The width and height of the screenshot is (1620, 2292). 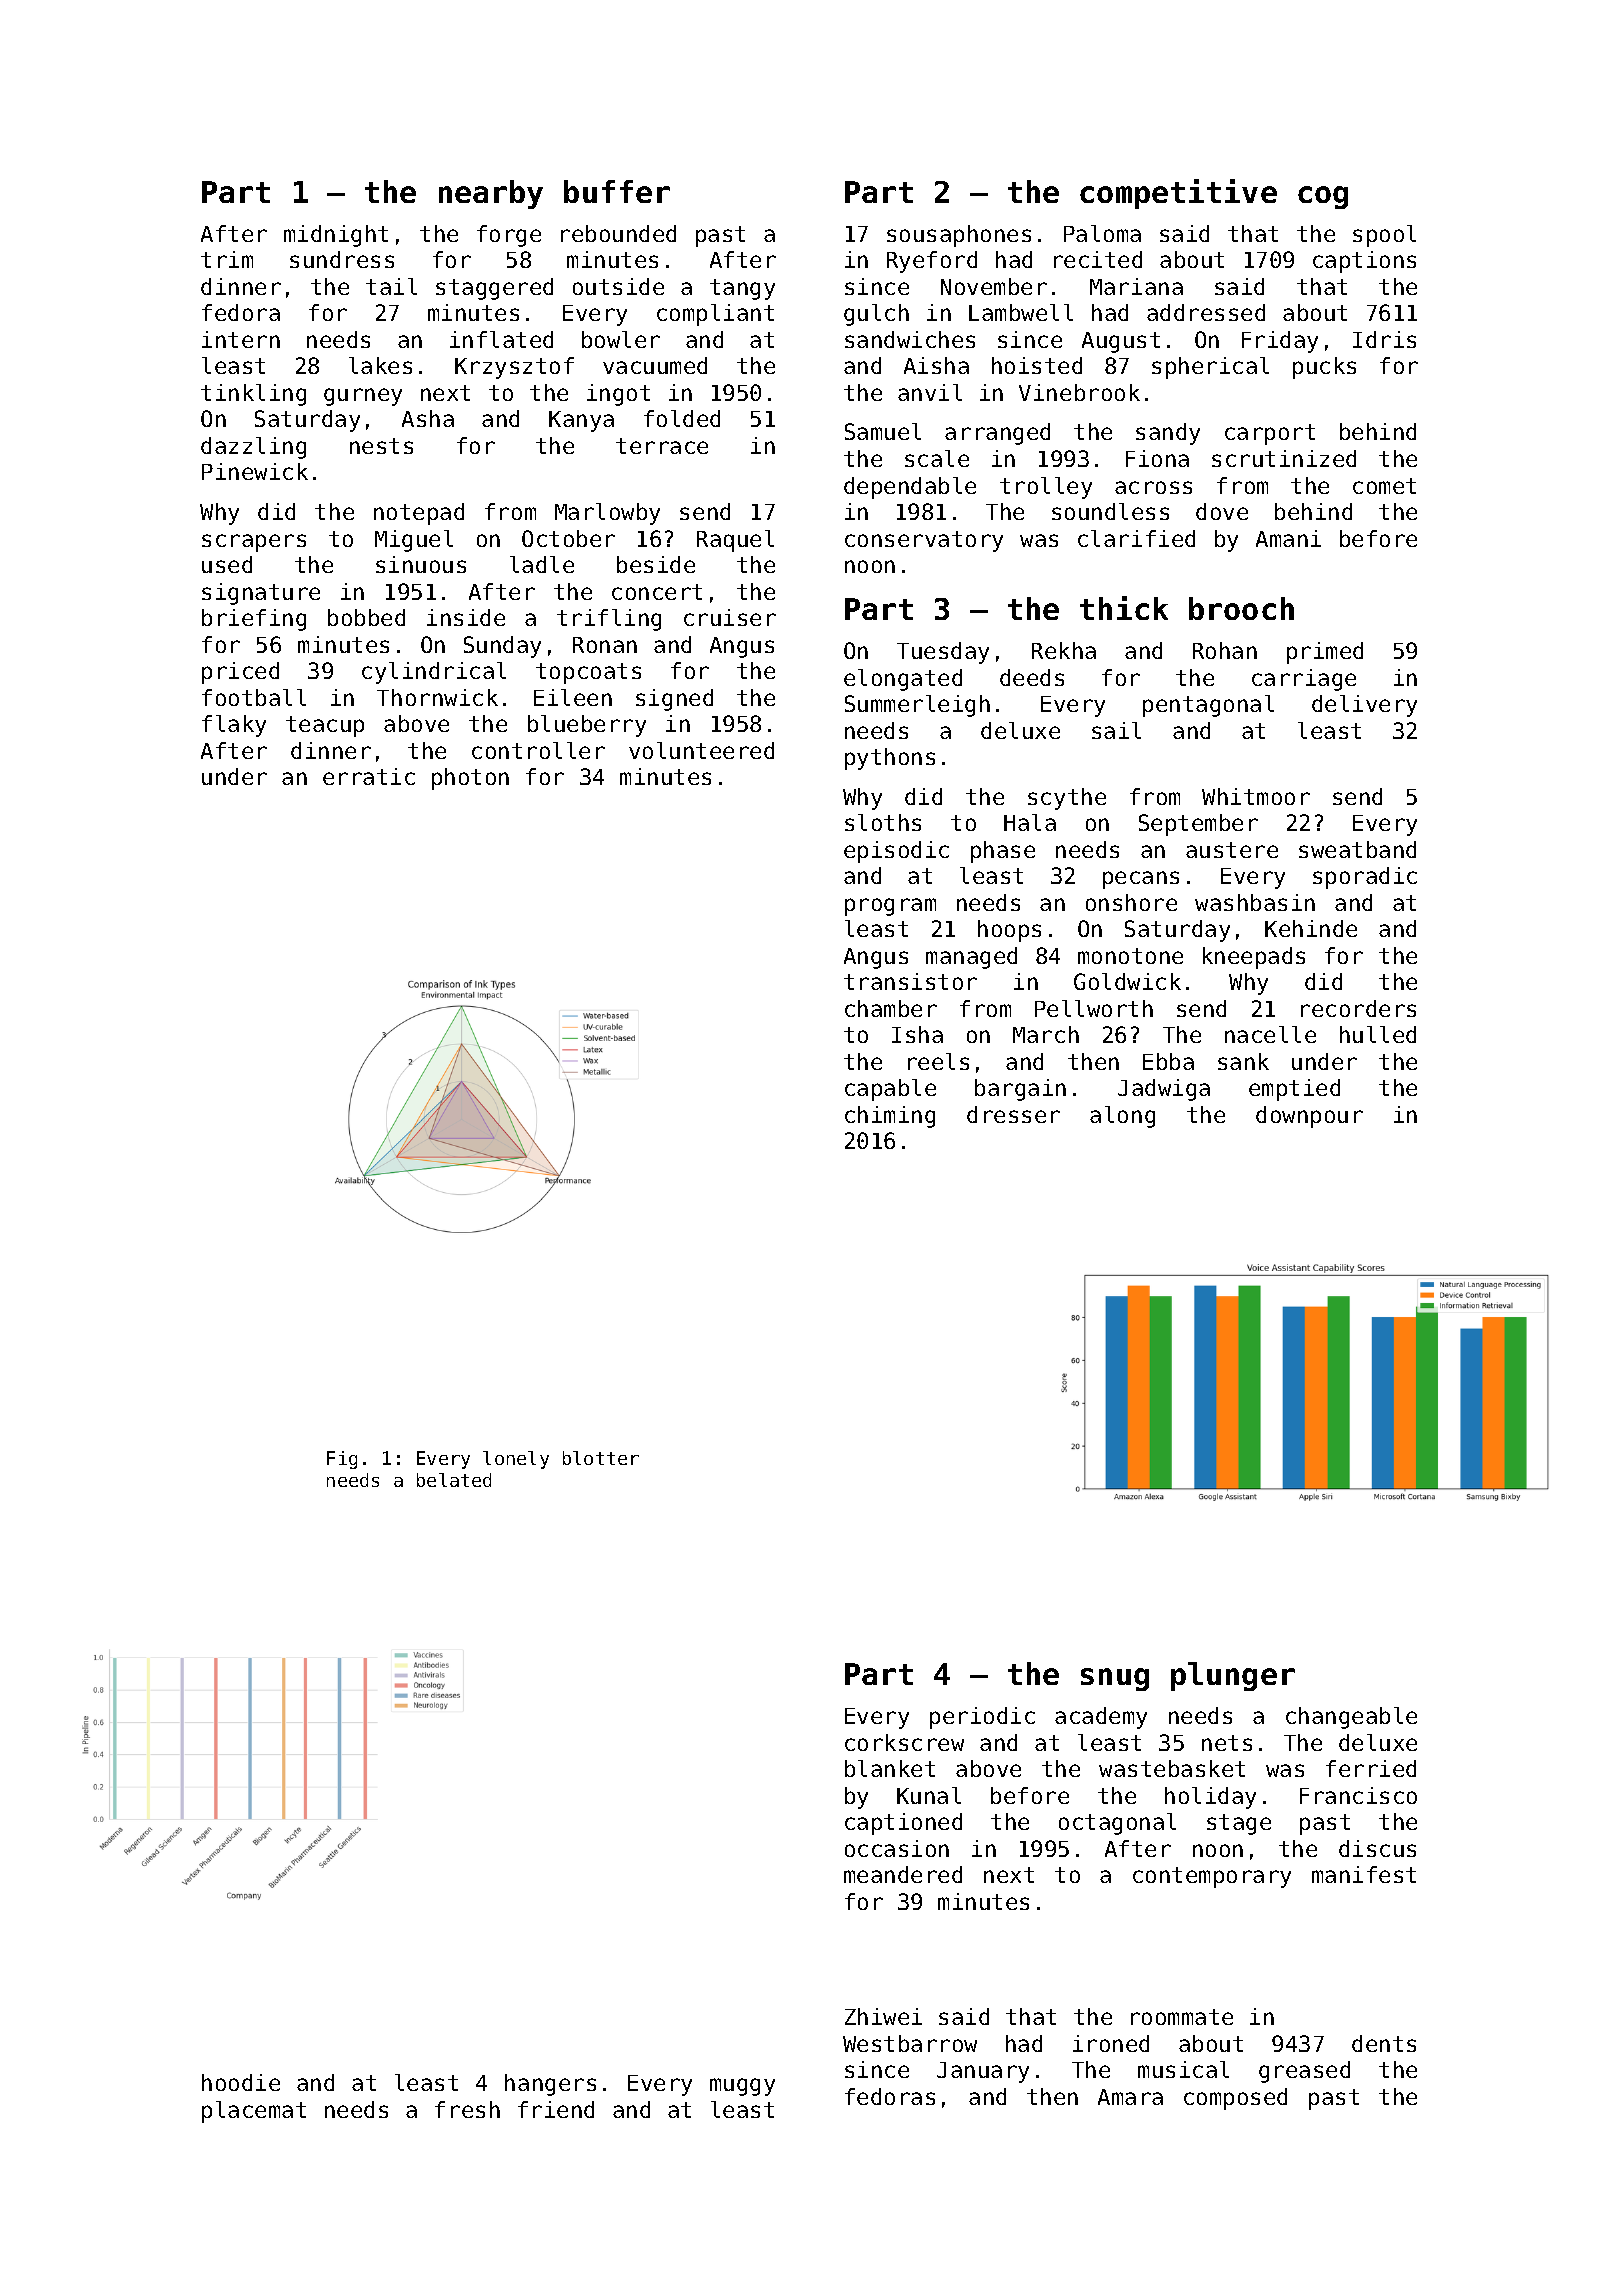 What do you see at coordinates (550, 2085) in the screenshot?
I see `hangers` at bounding box center [550, 2085].
